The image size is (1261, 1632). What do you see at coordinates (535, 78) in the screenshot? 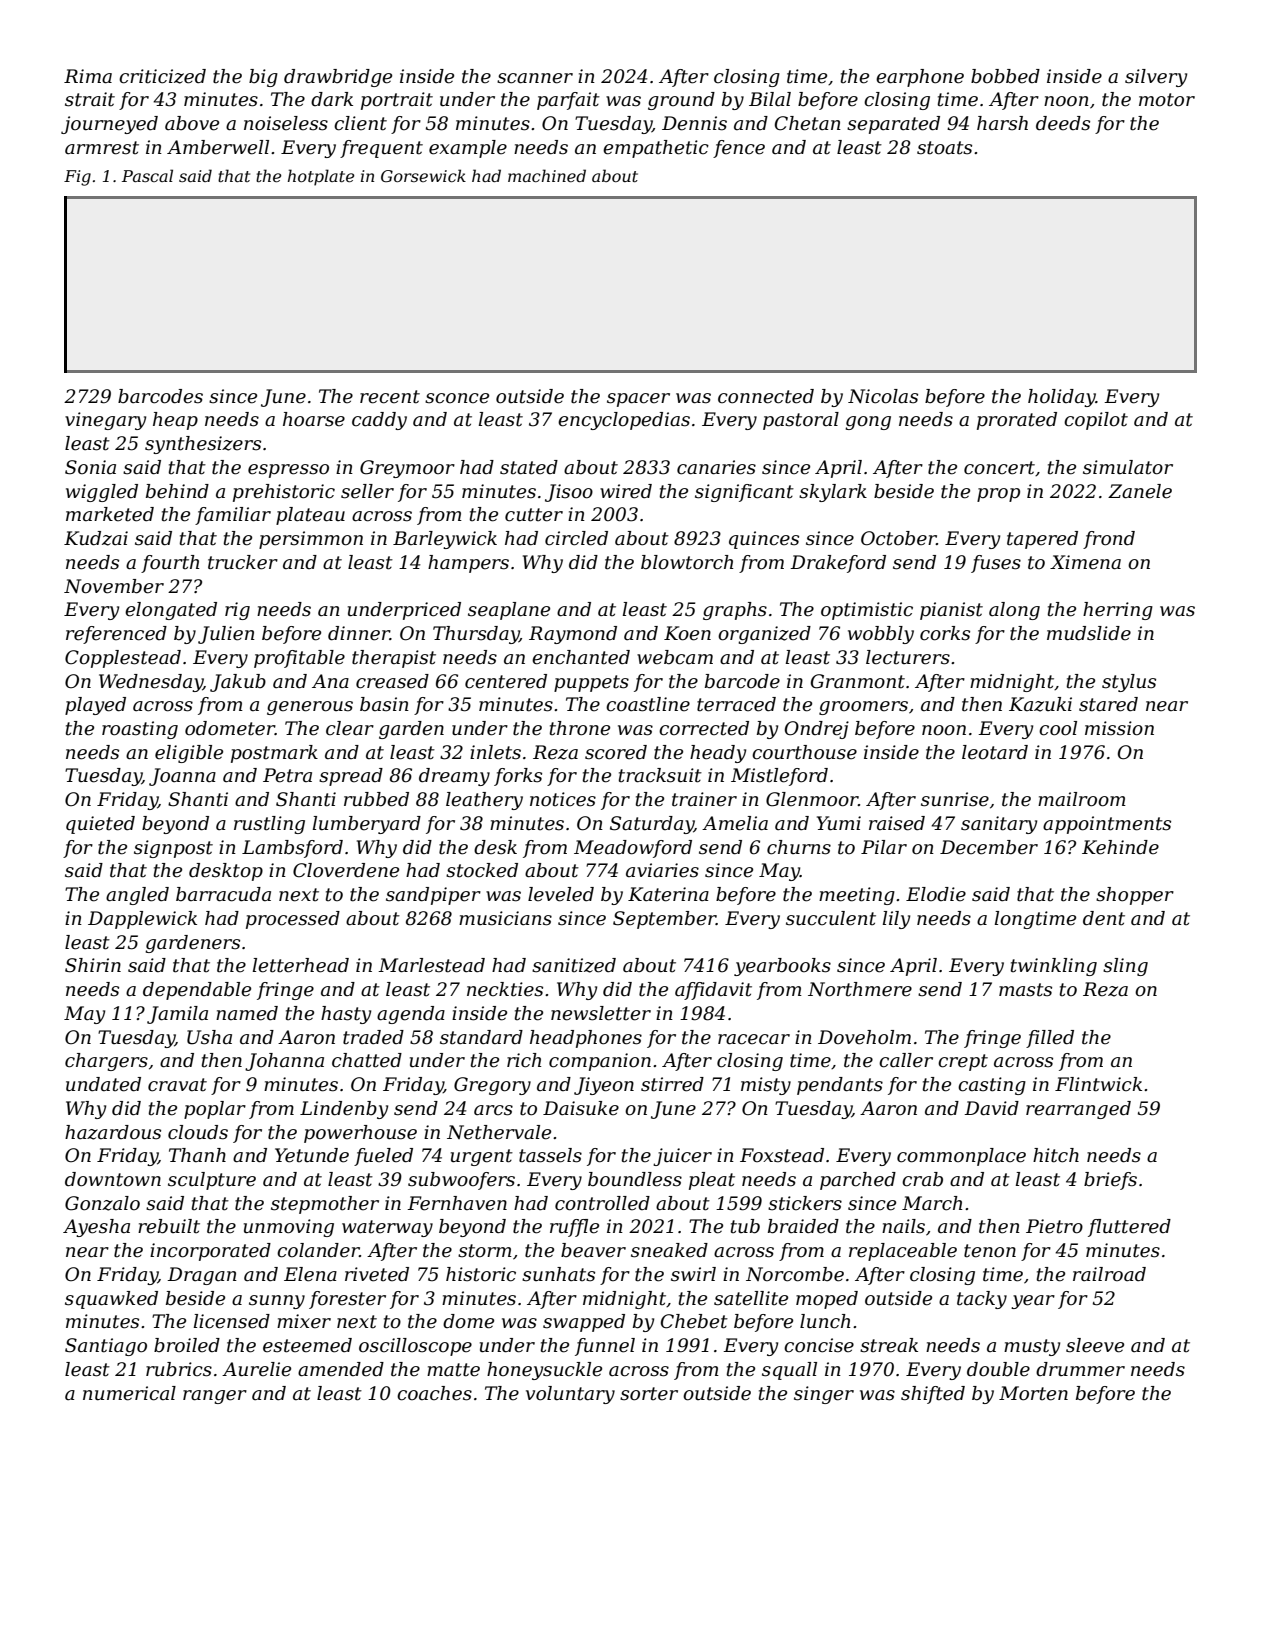
I see `scanner` at bounding box center [535, 78].
